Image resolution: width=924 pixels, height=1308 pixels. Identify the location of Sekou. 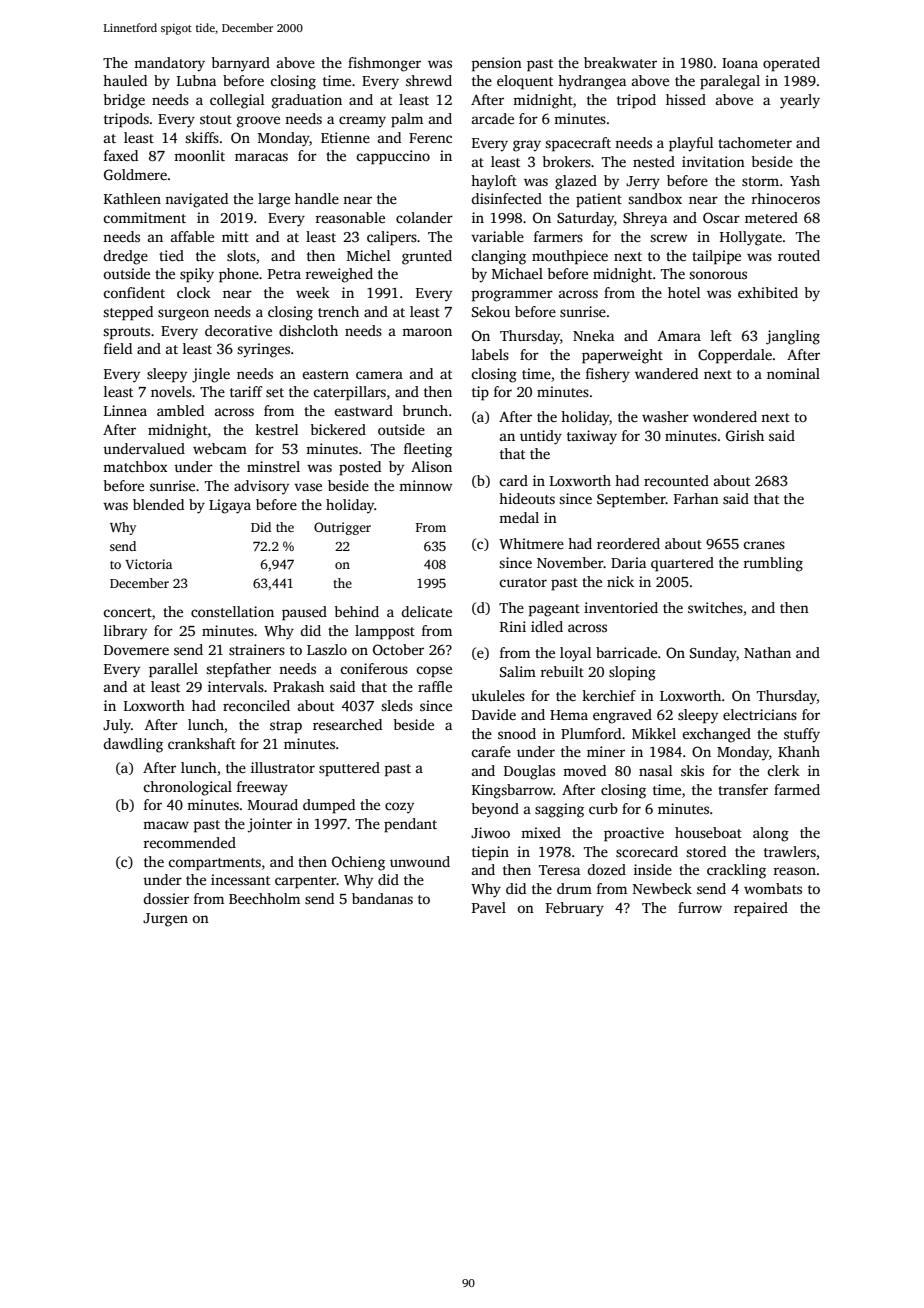
(491, 311).
